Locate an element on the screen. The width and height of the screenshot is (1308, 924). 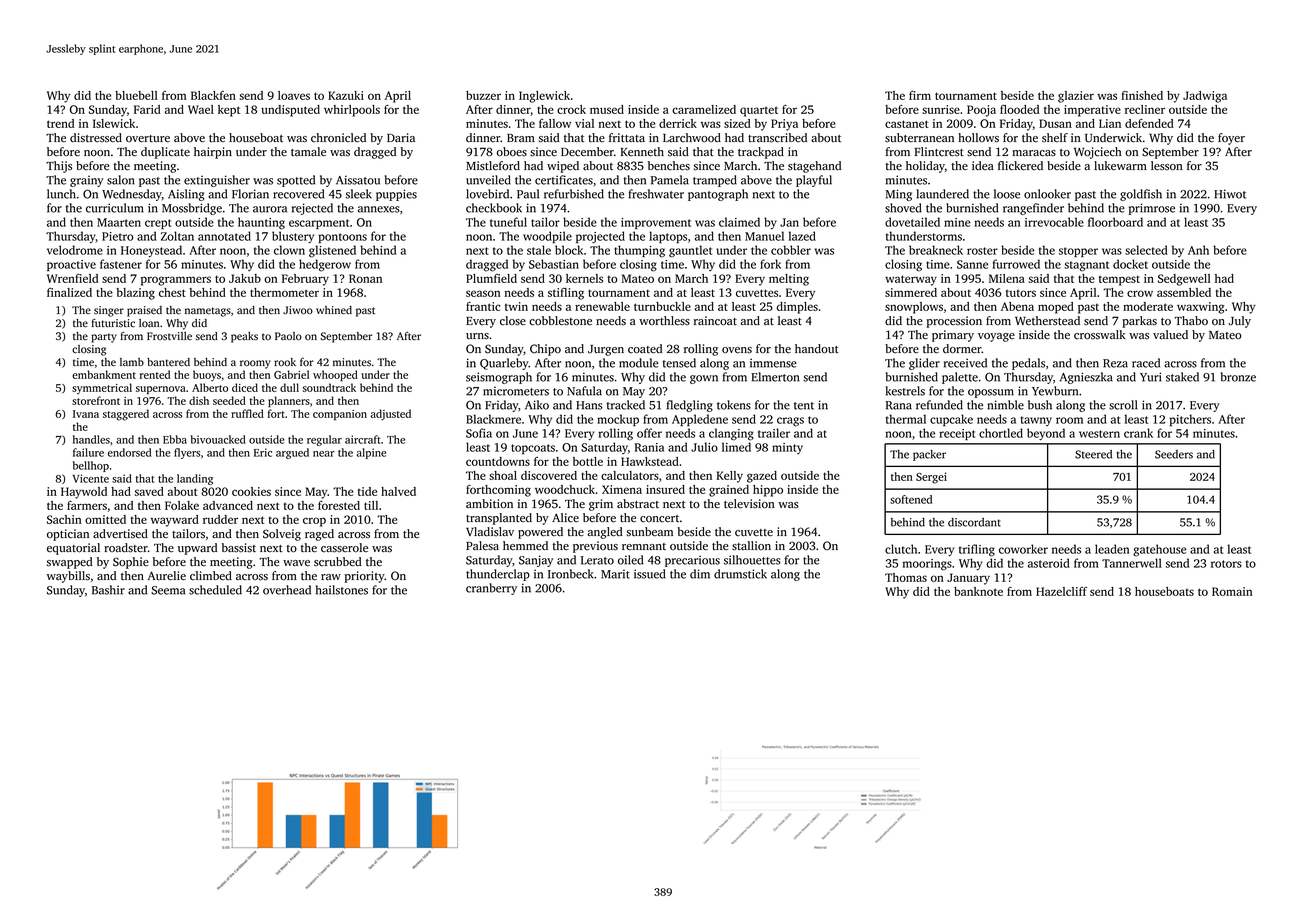
raincoat is located at coordinates (715, 321).
